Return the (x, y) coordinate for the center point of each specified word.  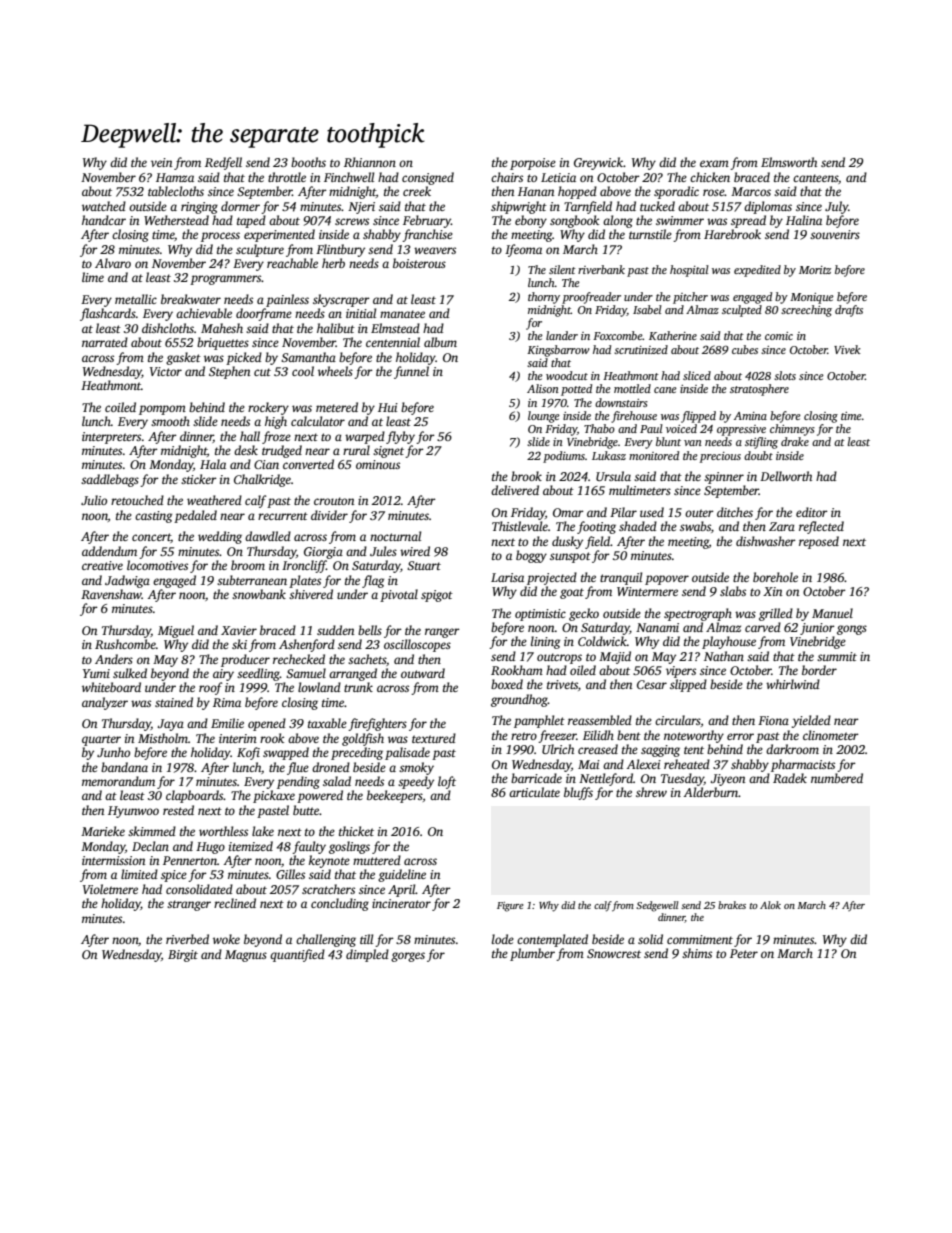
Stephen (229, 372)
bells (370, 630)
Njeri (361, 208)
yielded (811, 721)
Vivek (847, 349)
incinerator (401, 903)
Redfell (223, 163)
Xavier (239, 630)
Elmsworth (789, 162)
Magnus (246, 956)
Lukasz (609, 455)
